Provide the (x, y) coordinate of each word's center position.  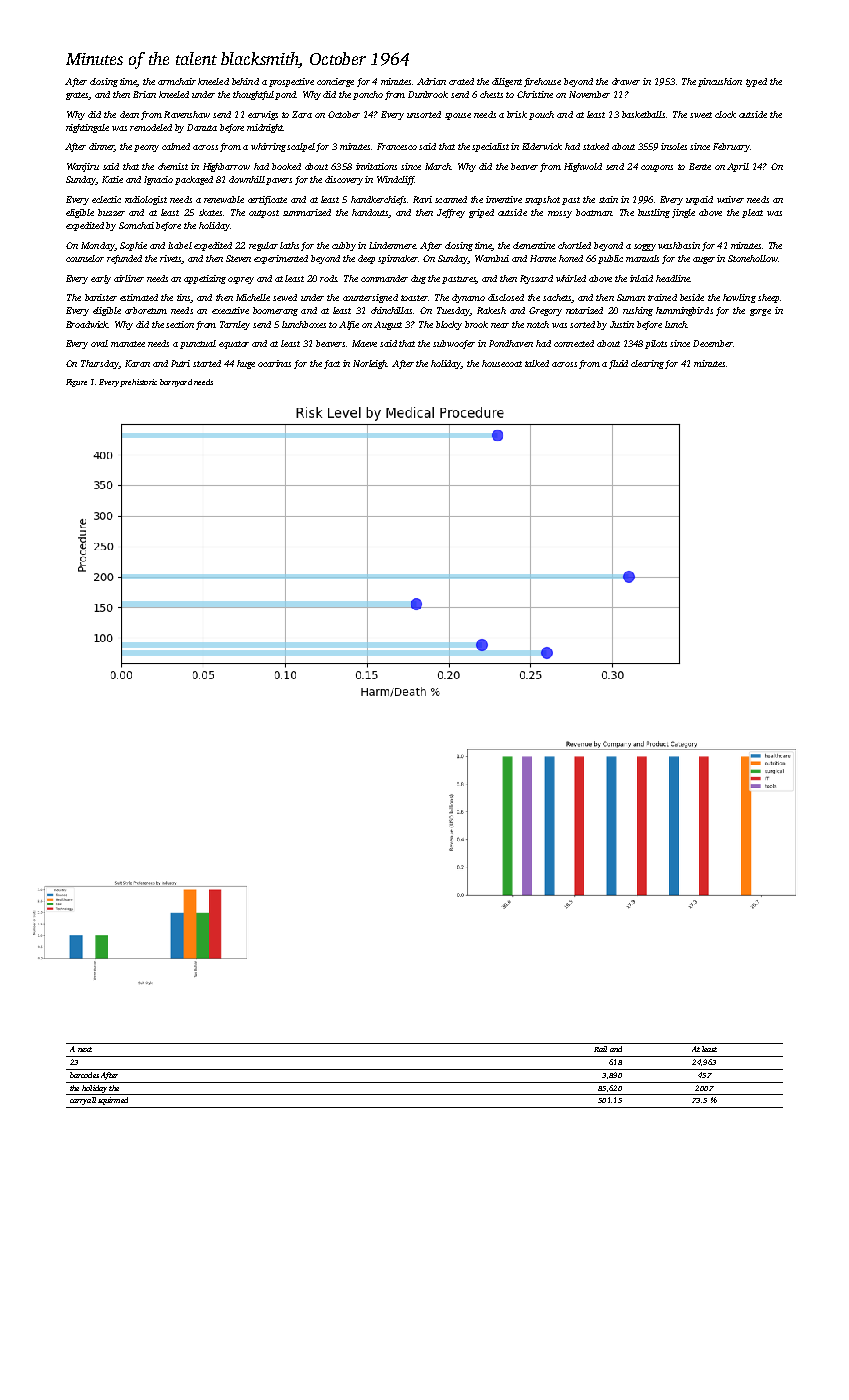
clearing (647, 364)
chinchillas (391, 310)
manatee (128, 344)
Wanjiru (83, 167)
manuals (642, 258)
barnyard (176, 383)
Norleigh (370, 364)
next (85, 1049)
